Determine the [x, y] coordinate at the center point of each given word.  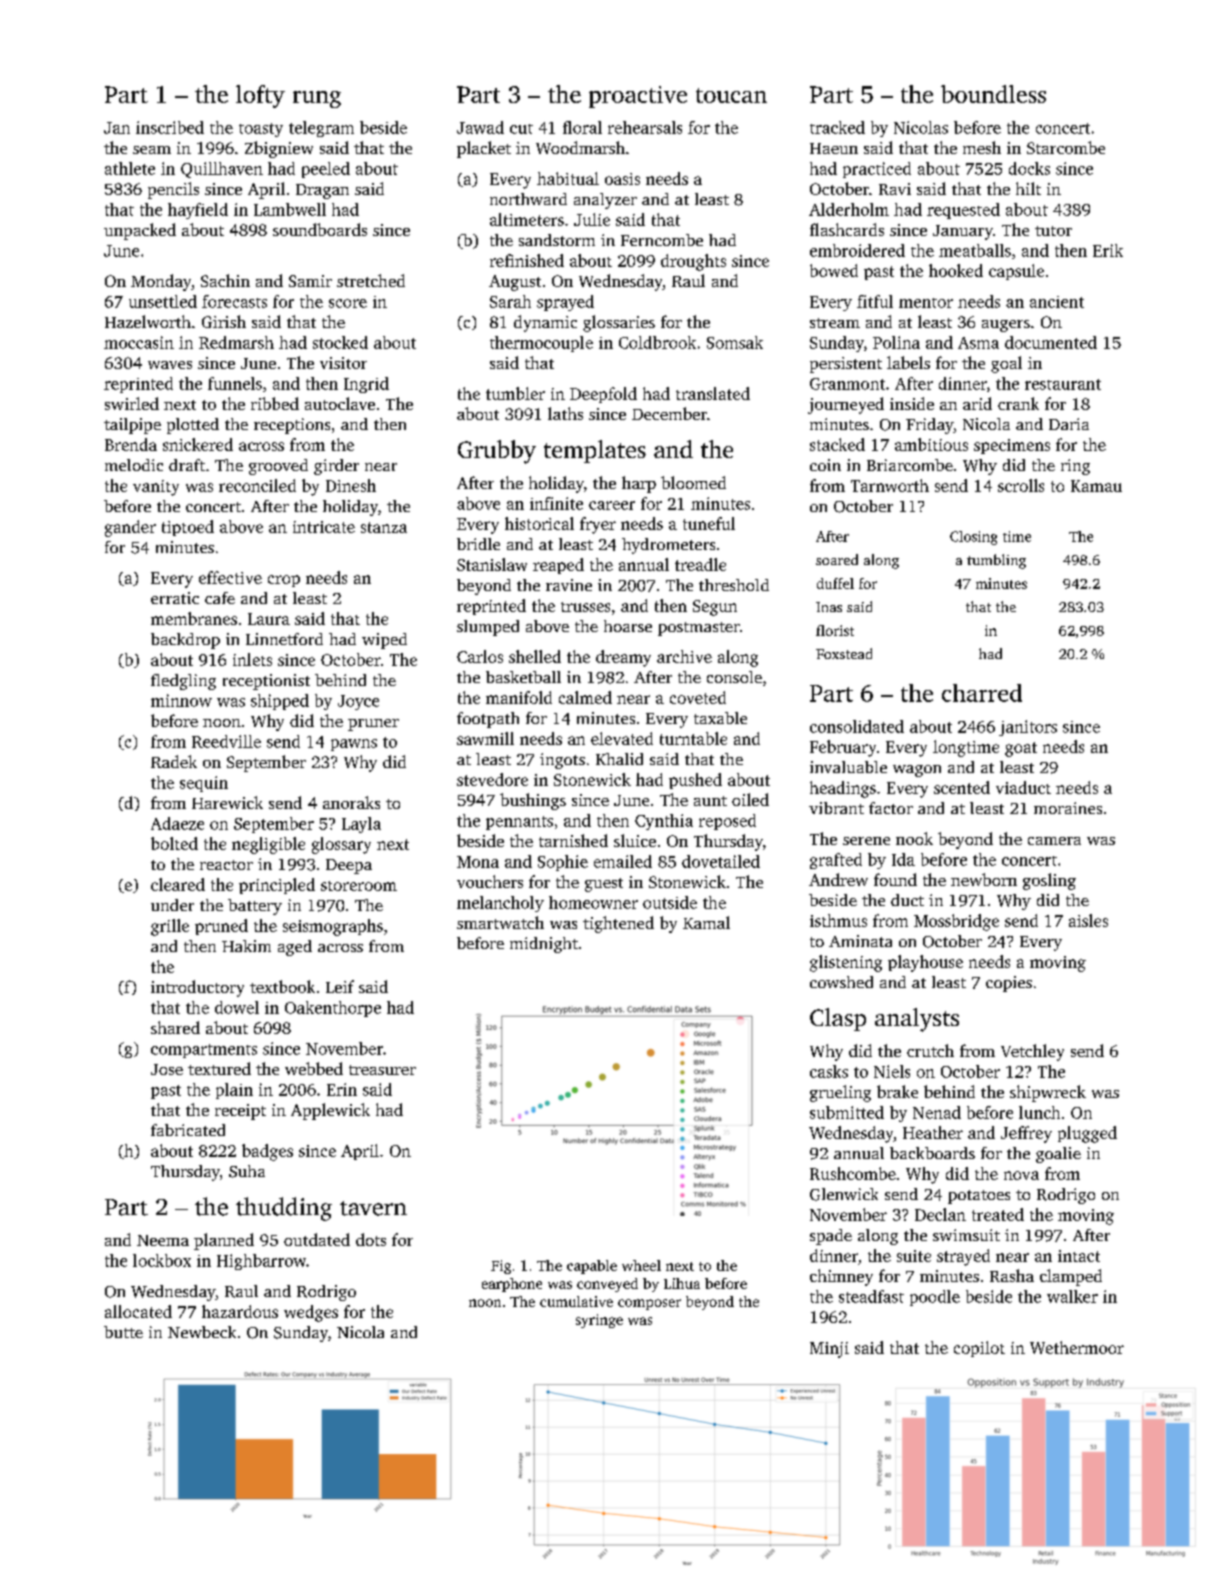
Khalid [619, 759]
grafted [836, 861]
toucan [731, 95]
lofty [260, 96]
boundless [993, 94]
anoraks [351, 802]
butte [123, 1332]
